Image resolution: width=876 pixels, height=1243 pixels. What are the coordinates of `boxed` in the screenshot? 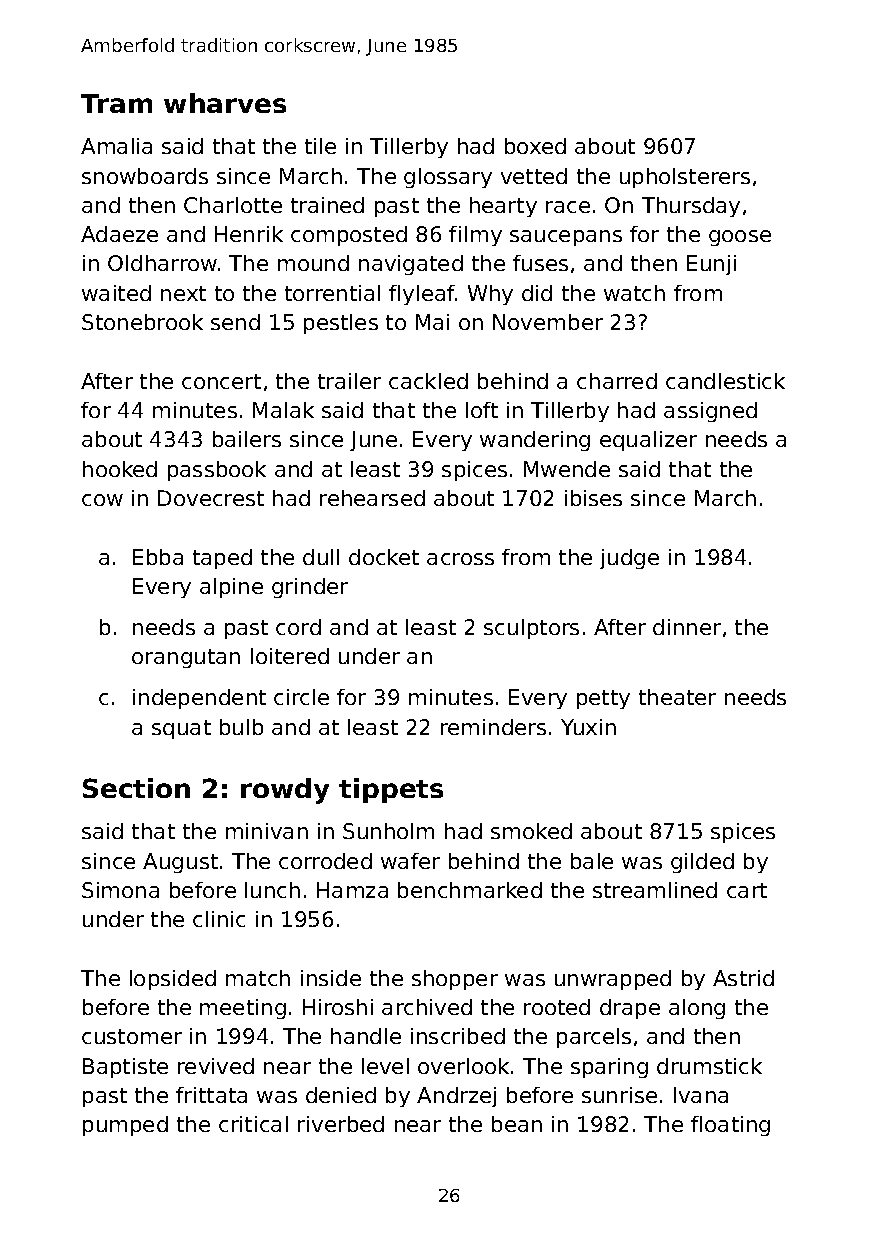 It's located at (535, 146).
